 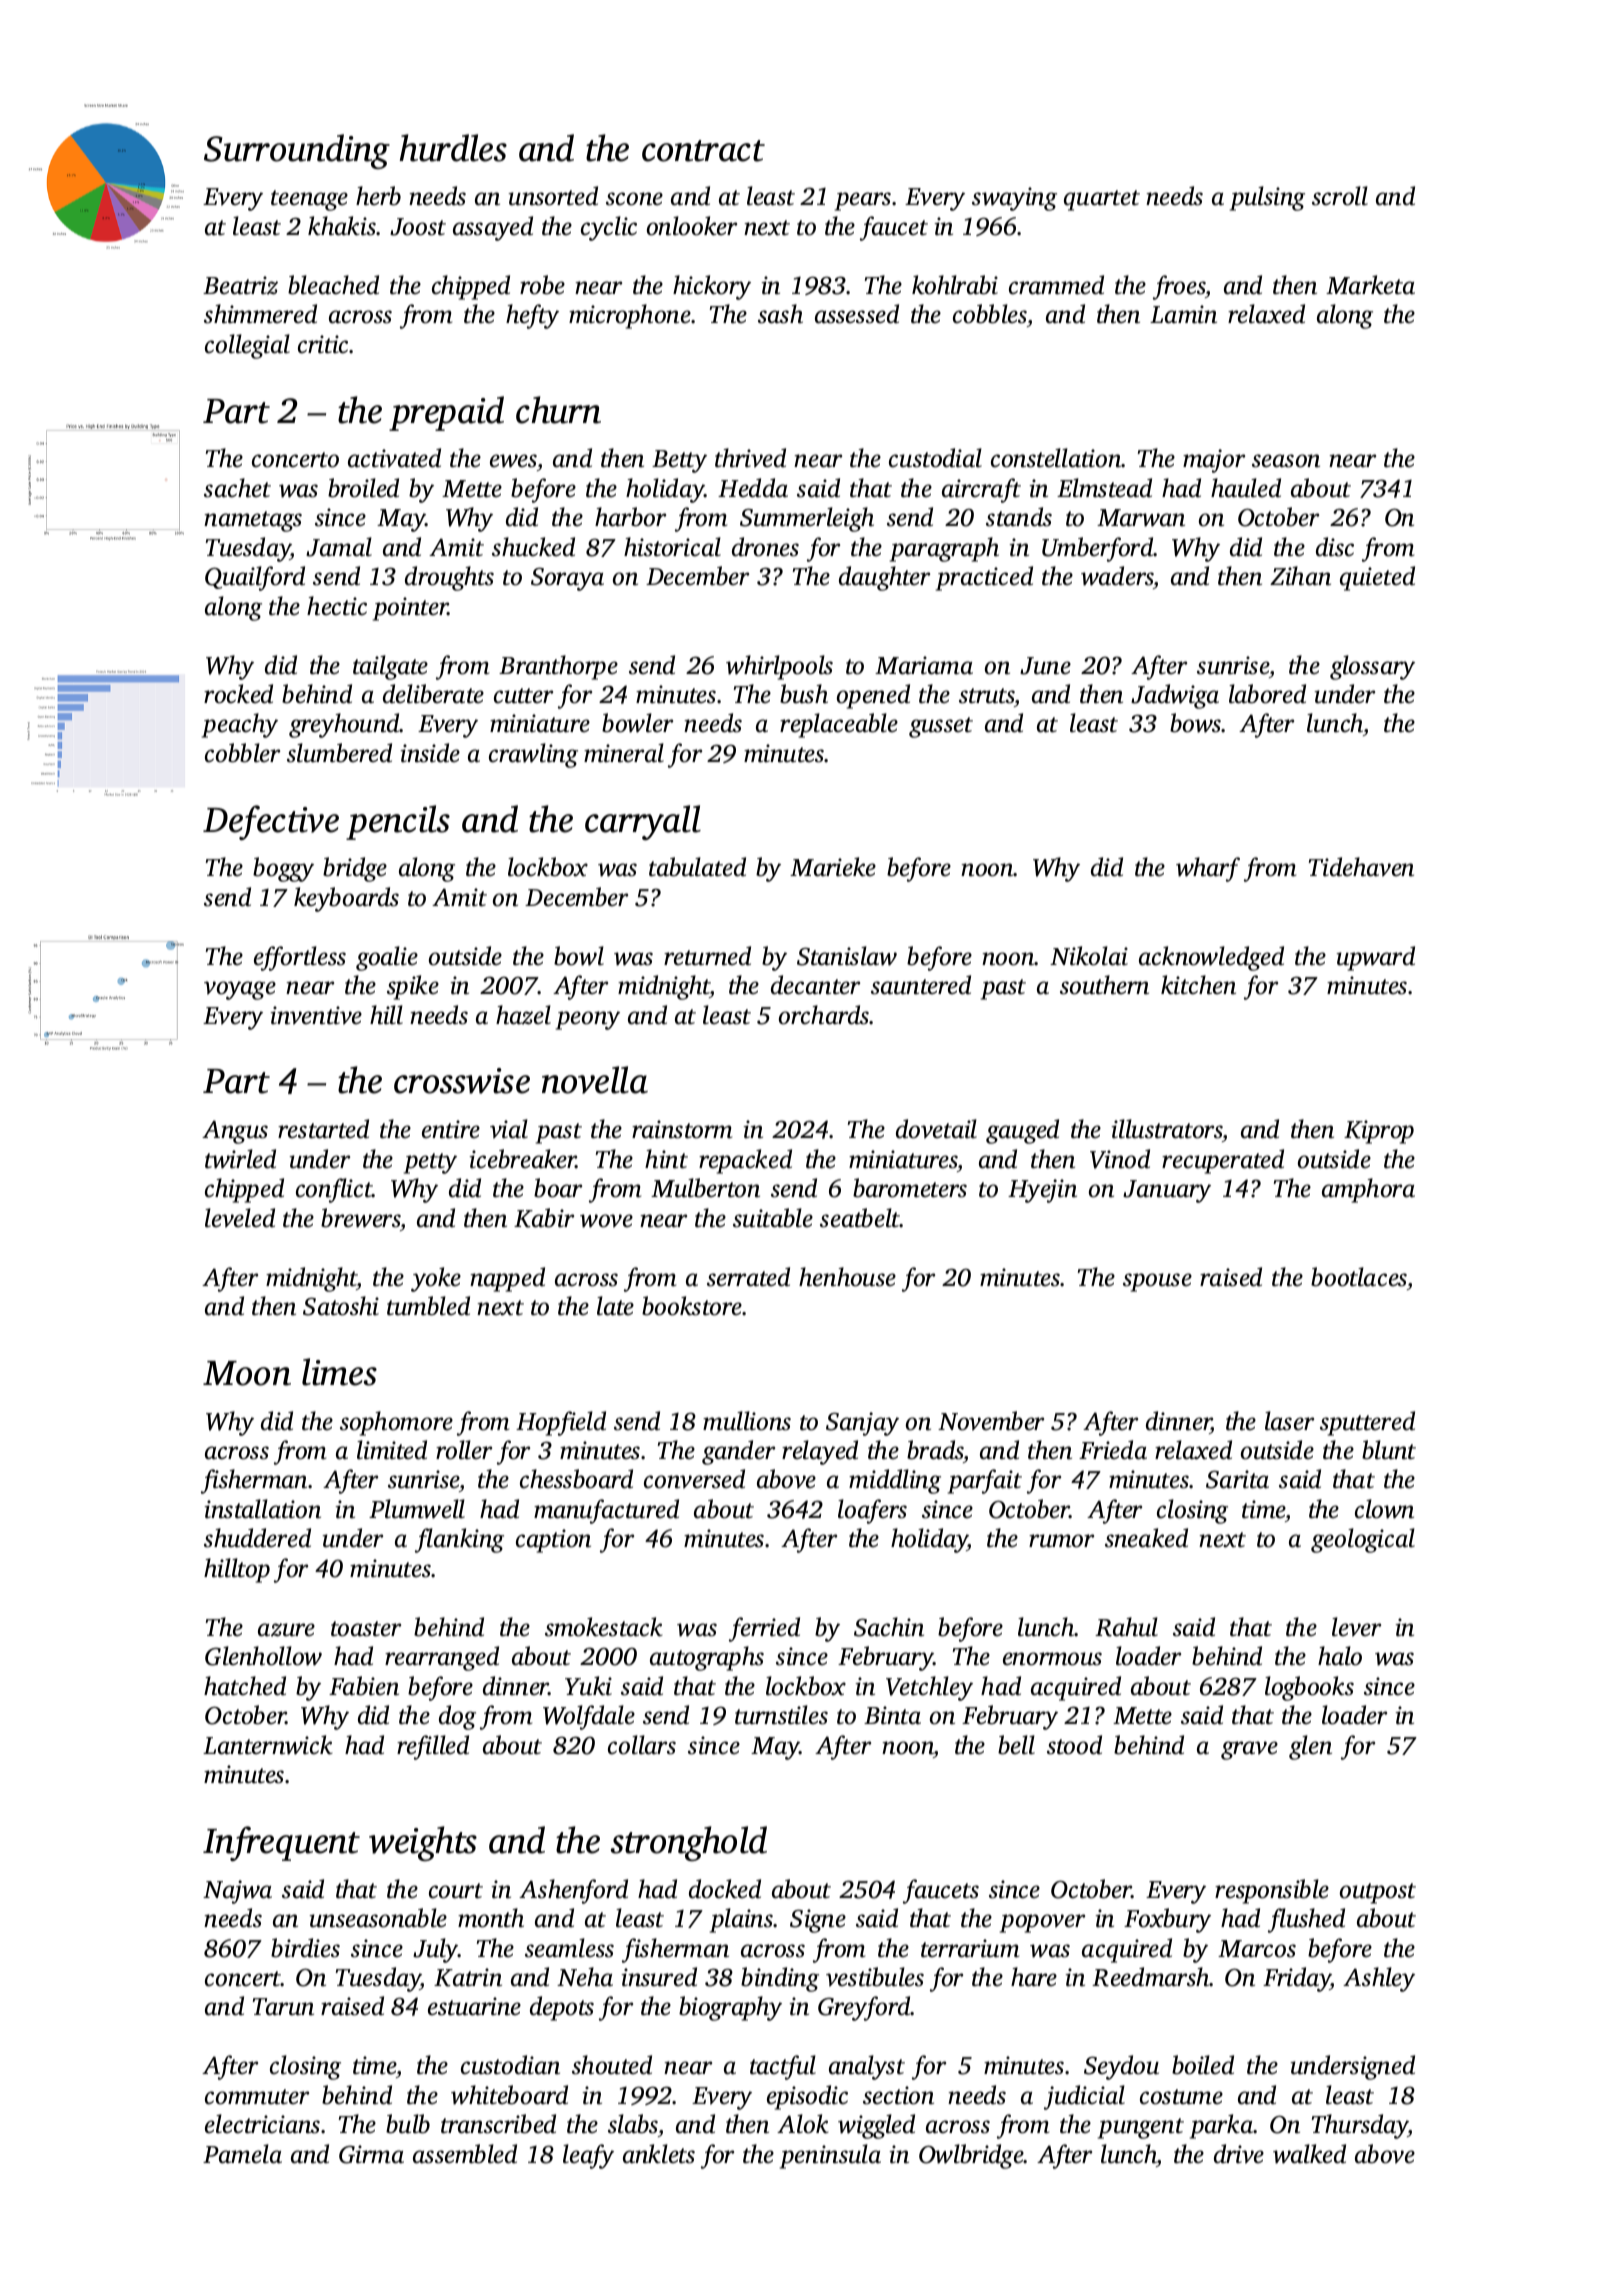 What do you see at coordinates (692, 226) in the document?
I see `onlooker` at bounding box center [692, 226].
